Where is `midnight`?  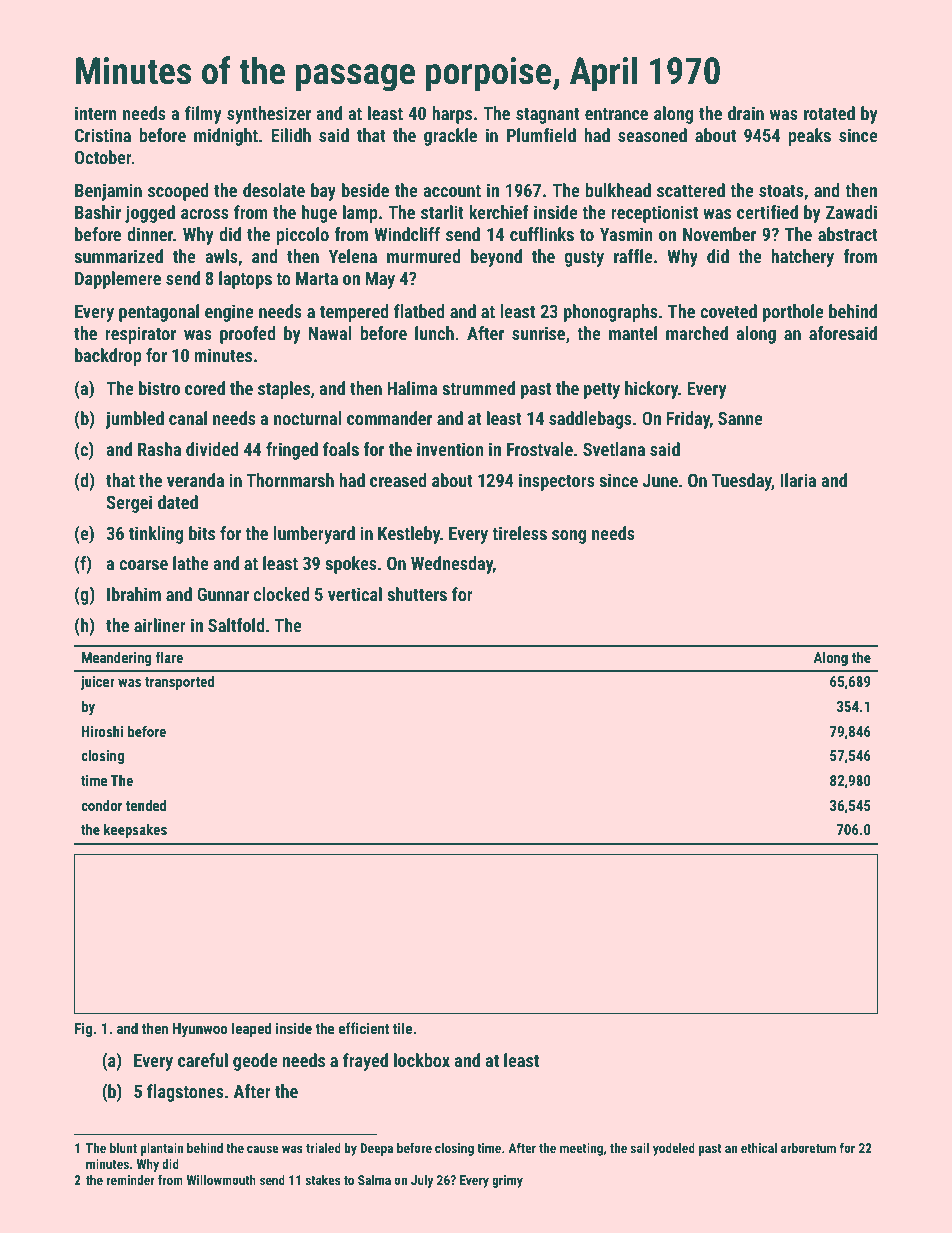
midnight is located at coordinates (226, 137).
